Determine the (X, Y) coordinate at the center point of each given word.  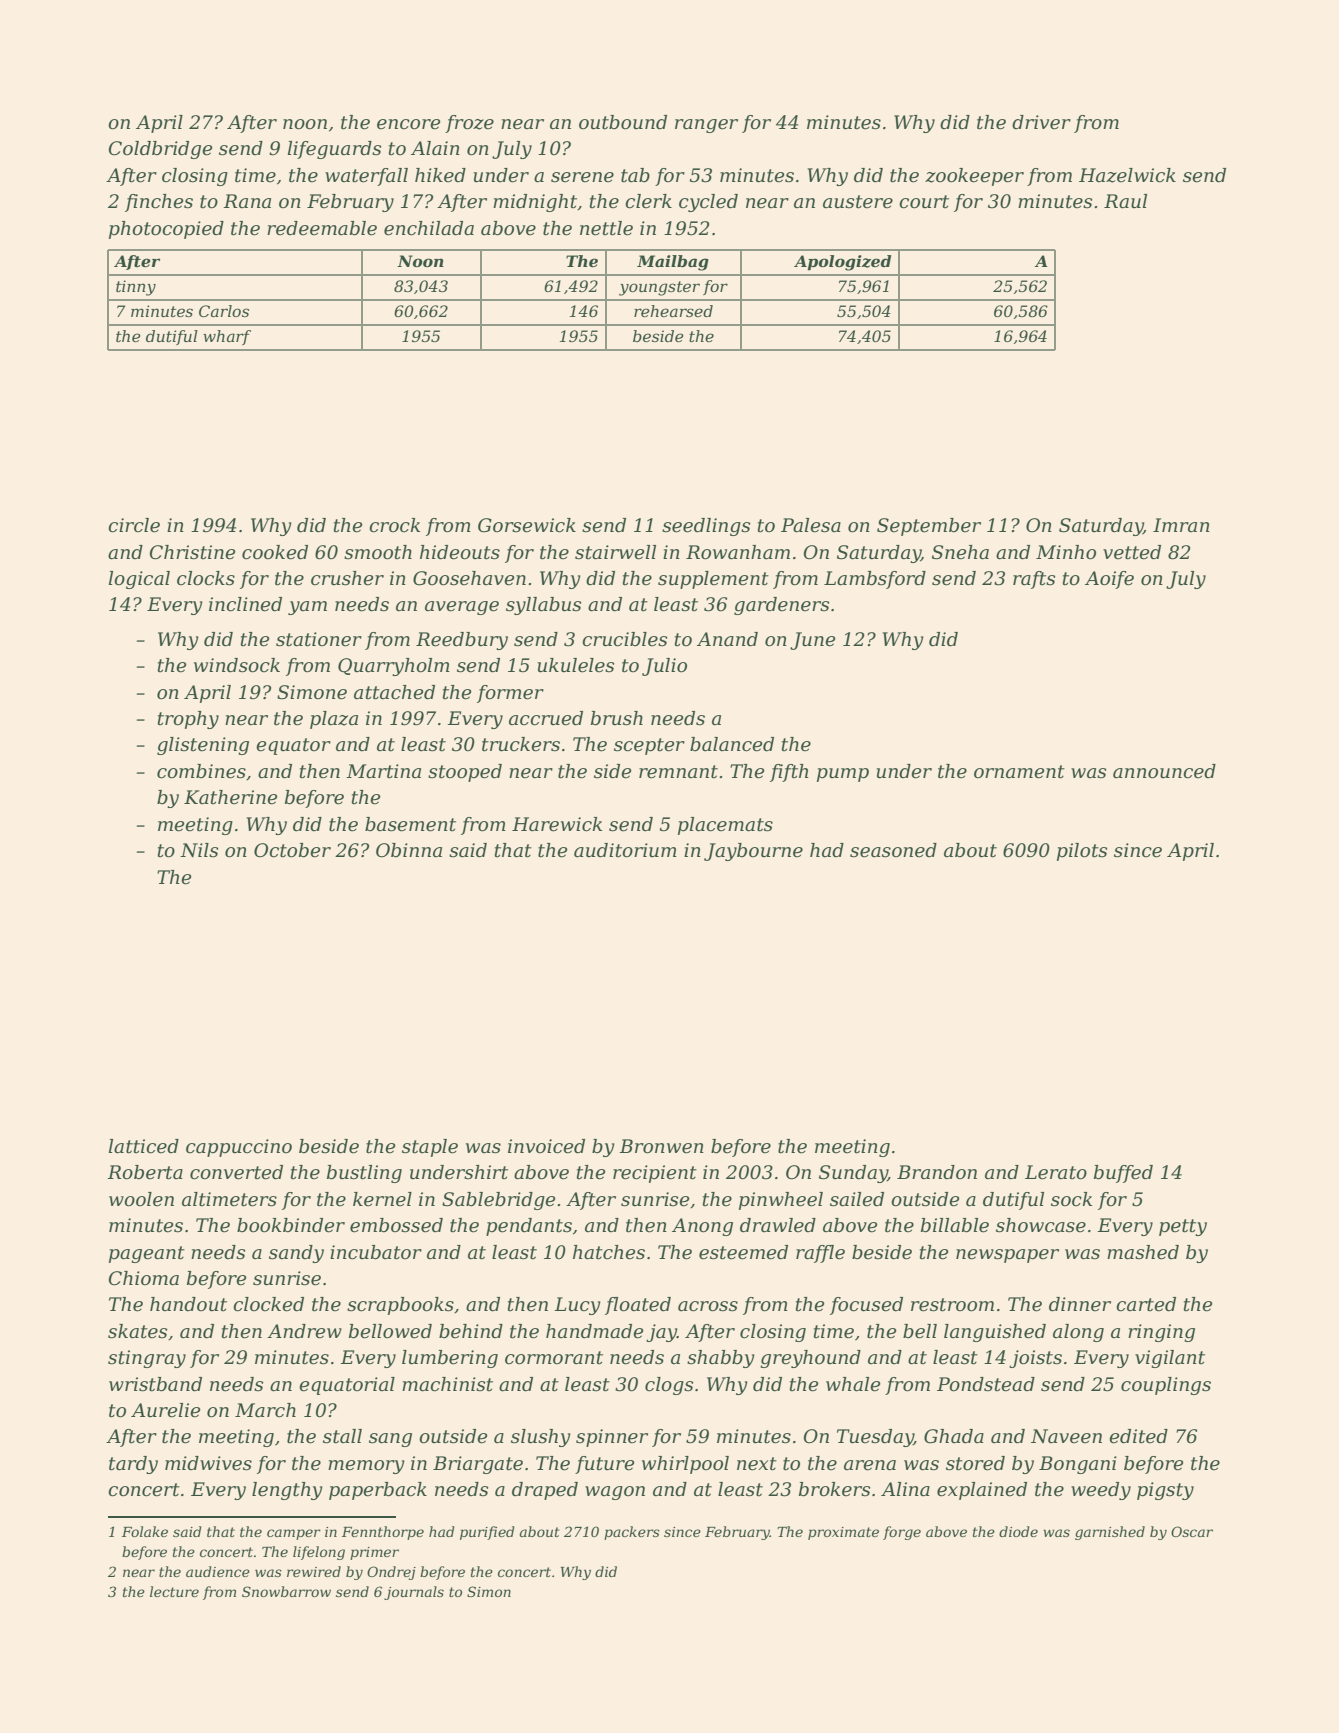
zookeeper (974, 177)
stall (342, 1436)
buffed (1123, 1174)
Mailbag (673, 263)
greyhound (810, 1359)
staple (430, 1148)
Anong (702, 1227)
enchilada (429, 228)
